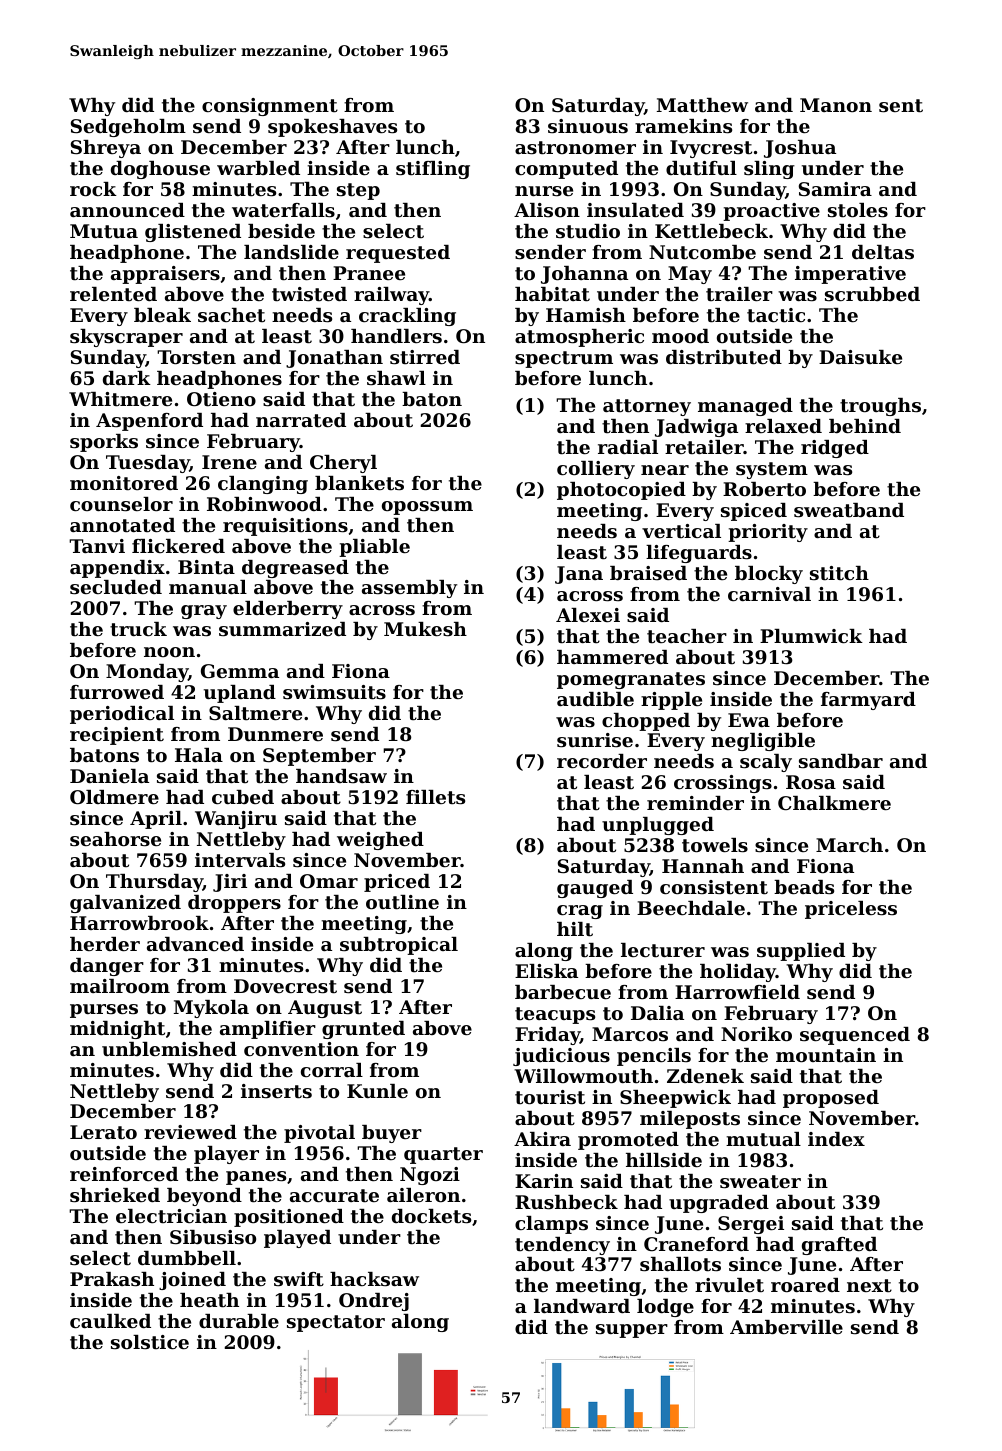 This document has width=1002, height=1451. What do you see at coordinates (121, 504) in the document?
I see `counselor` at bounding box center [121, 504].
